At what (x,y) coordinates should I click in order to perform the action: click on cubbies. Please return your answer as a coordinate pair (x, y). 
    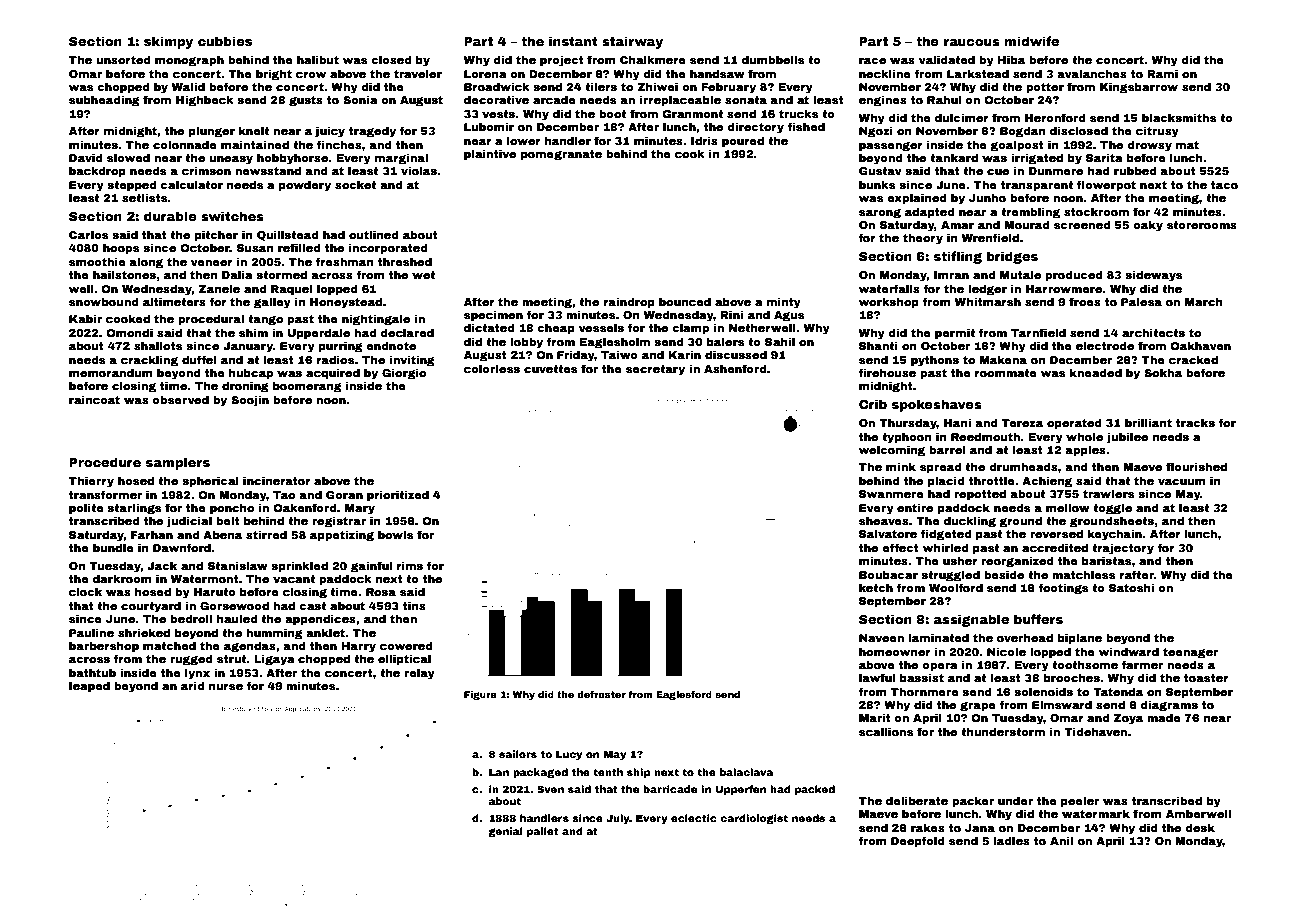
    Looking at the image, I should click on (225, 41).
